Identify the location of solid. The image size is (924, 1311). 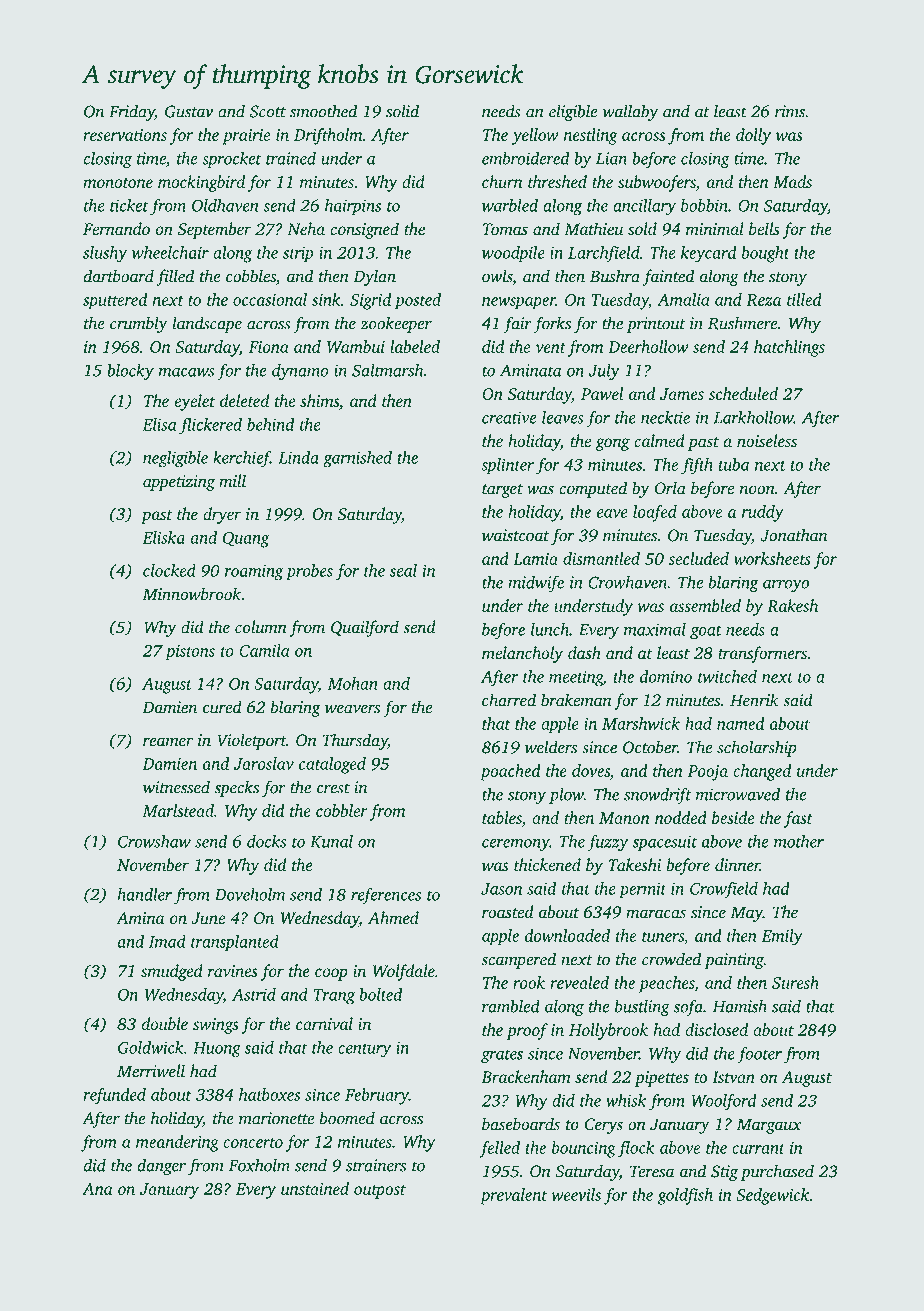
(402, 111).
